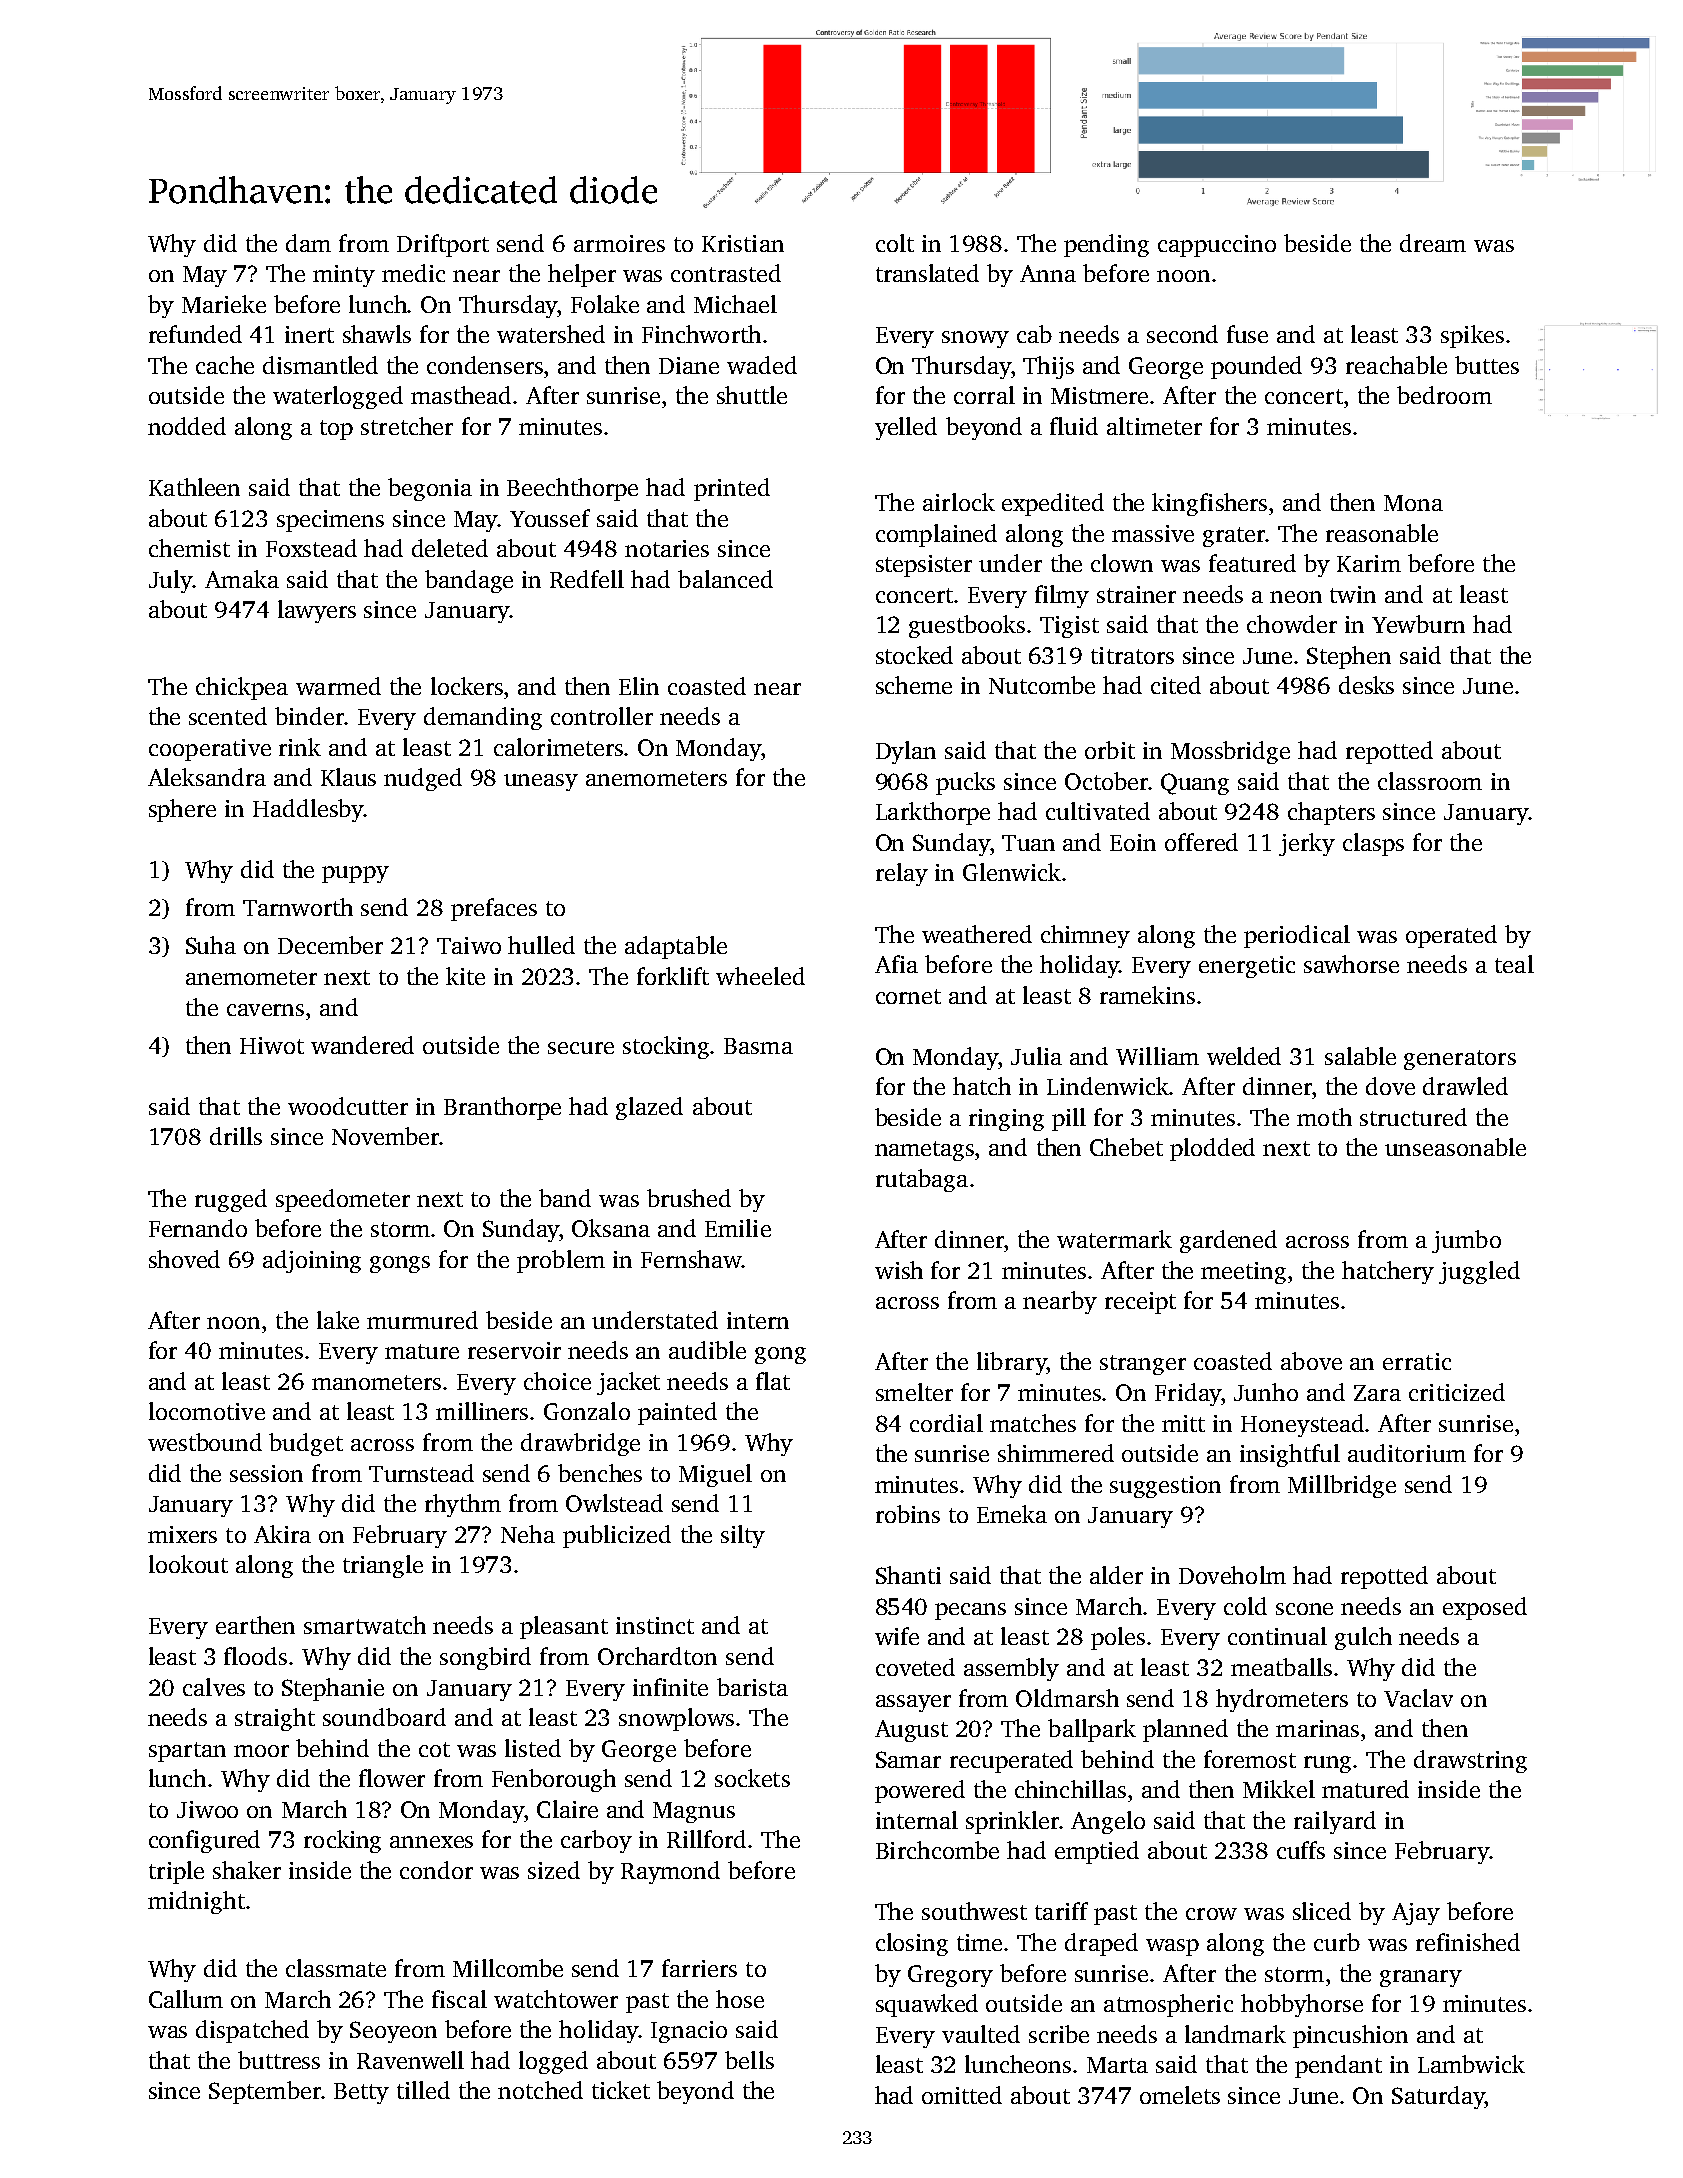 The height and width of the page is (2178, 1683). Describe the element at coordinates (1466, 1241) in the page. I see `jumbo` at that location.
